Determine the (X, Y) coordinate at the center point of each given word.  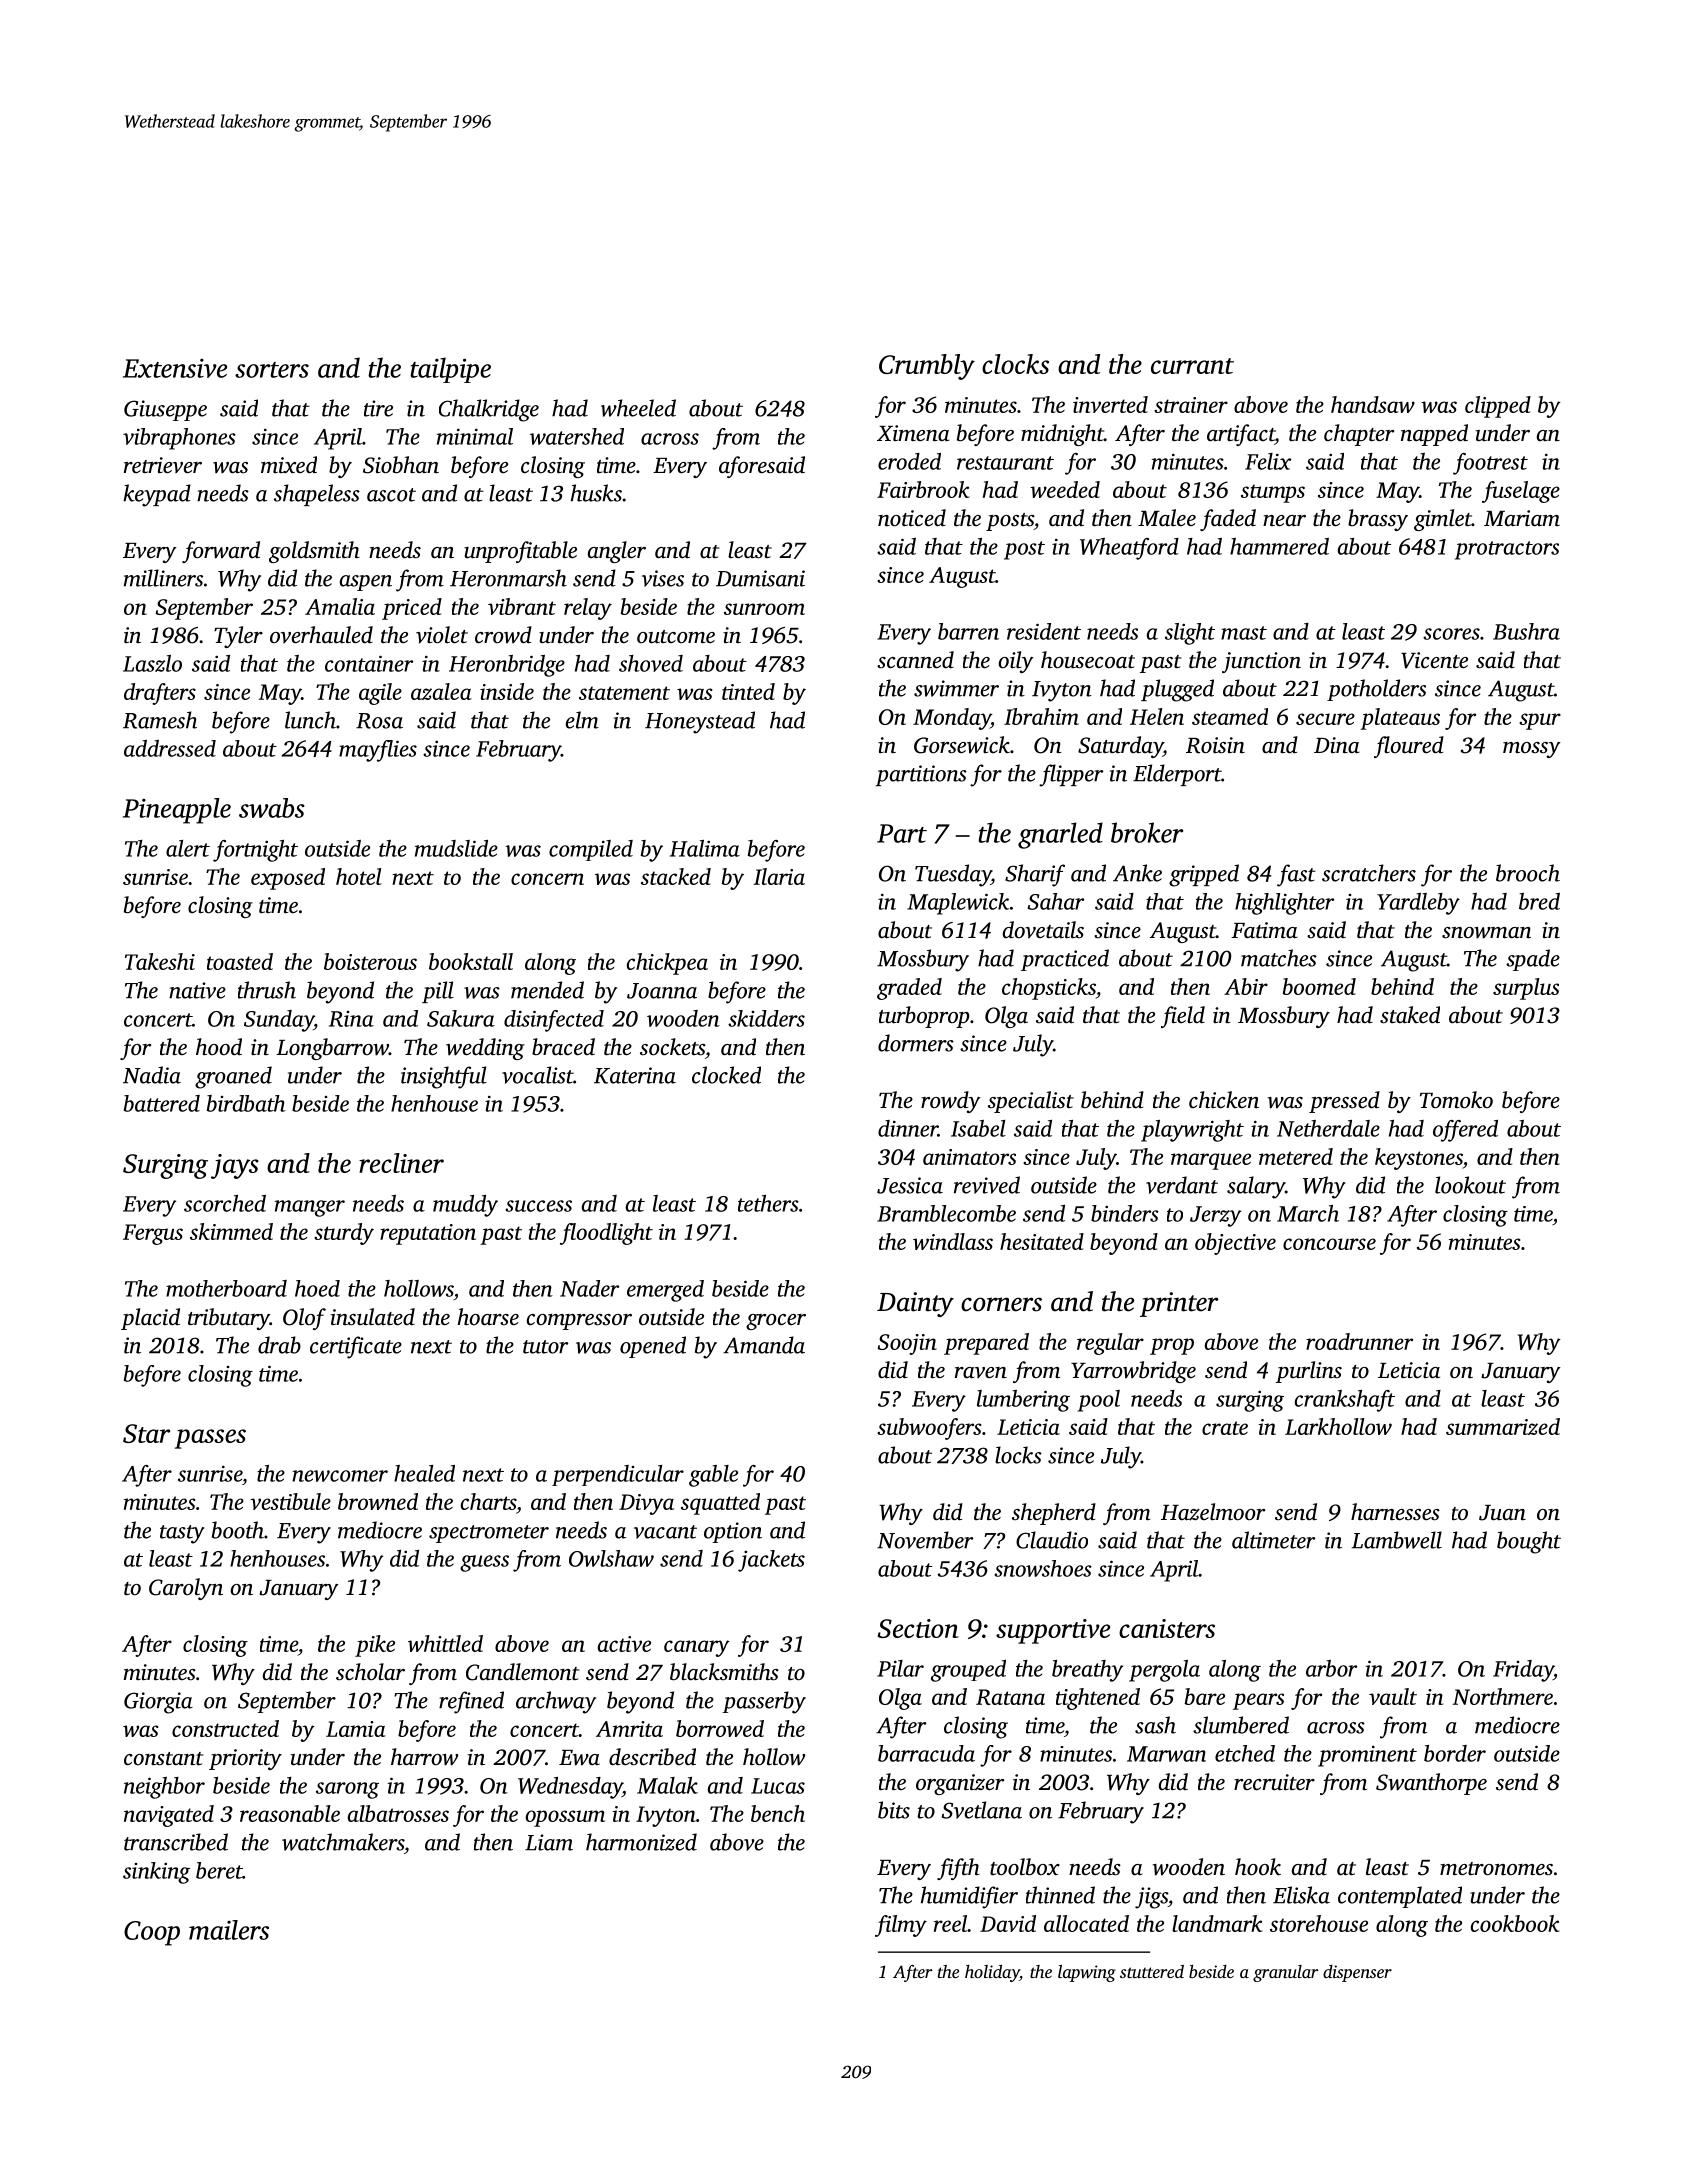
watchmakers (343, 1842)
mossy (1532, 750)
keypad (157, 495)
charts (488, 1501)
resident (1044, 631)
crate (1225, 1428)
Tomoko (1456, 1100)
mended (547, 990)
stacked (676, 876)
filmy (901, 1926)
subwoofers (929, 1429)
